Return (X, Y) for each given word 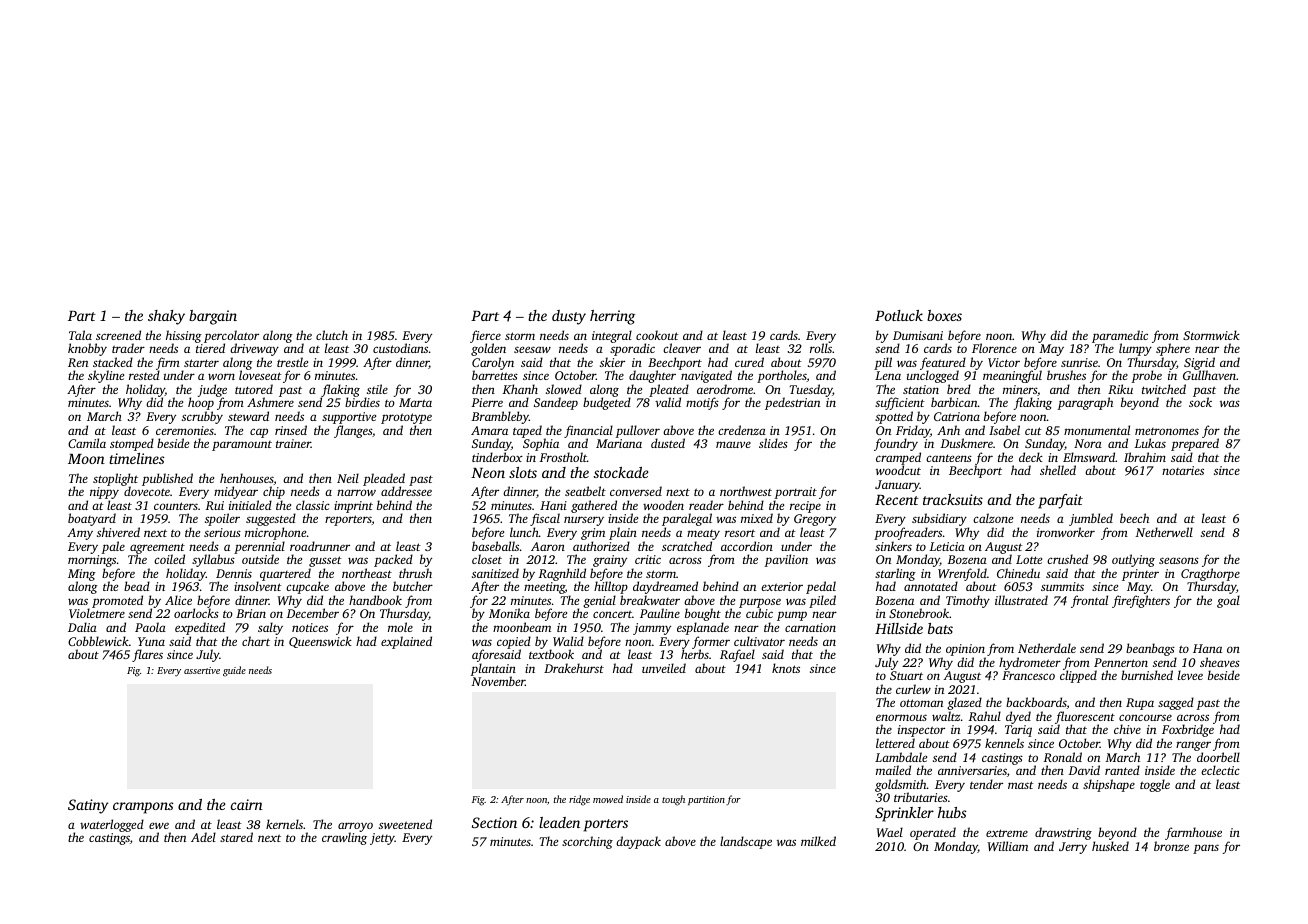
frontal (1089, 601)
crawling (344, 839)
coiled (169, 559)
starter (201, 363)
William (1008, 846)
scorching (587, 842)
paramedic (1120, 336)
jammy (652, 629)
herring (612, 317)
